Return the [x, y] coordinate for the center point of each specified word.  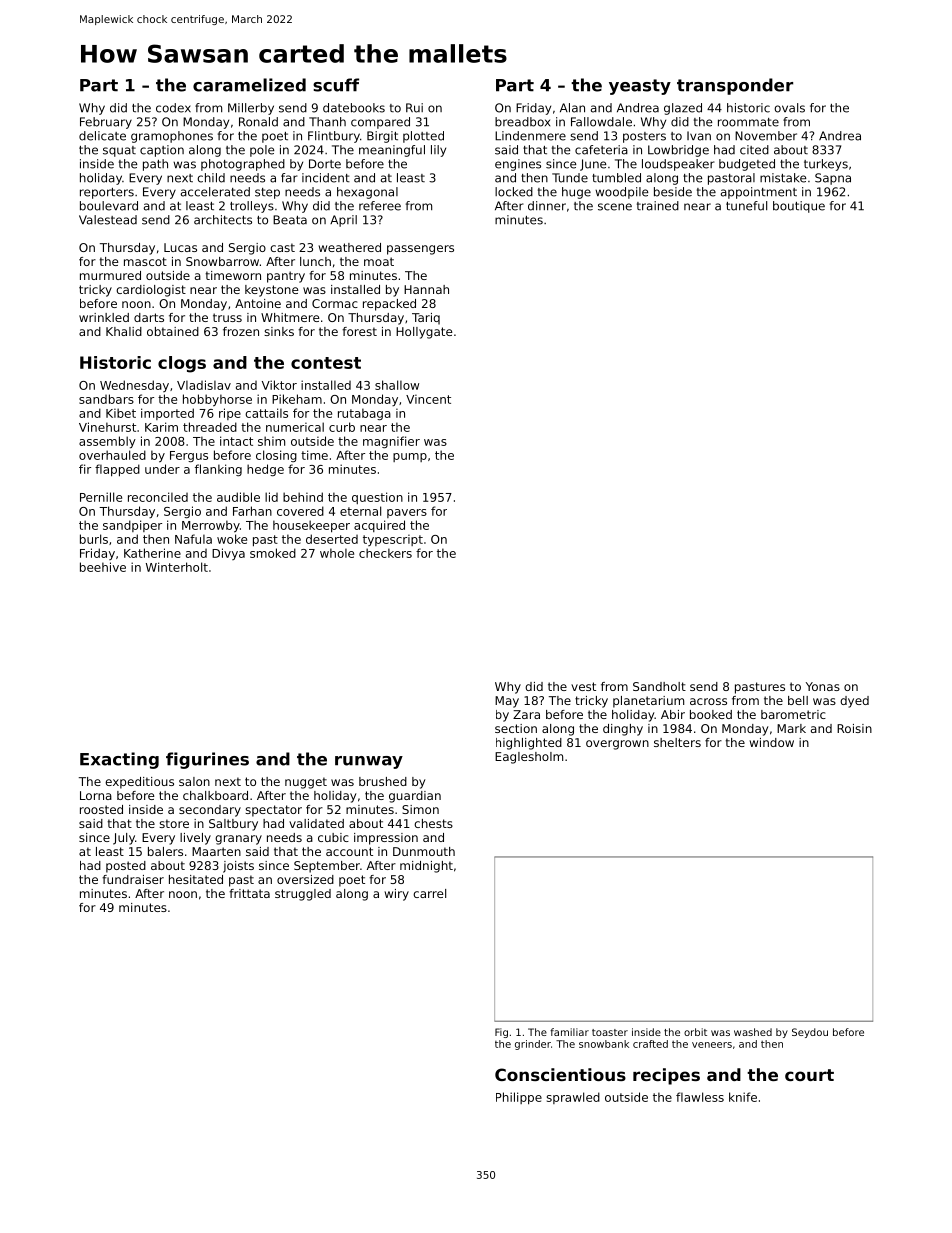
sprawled [573, 1098]
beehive [103, 567]
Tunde [570, 178]
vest [583, 686]
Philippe [519, 1098]
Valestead [108, 220]
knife [743, 1097]
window [771, 742]
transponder [735, 86]
